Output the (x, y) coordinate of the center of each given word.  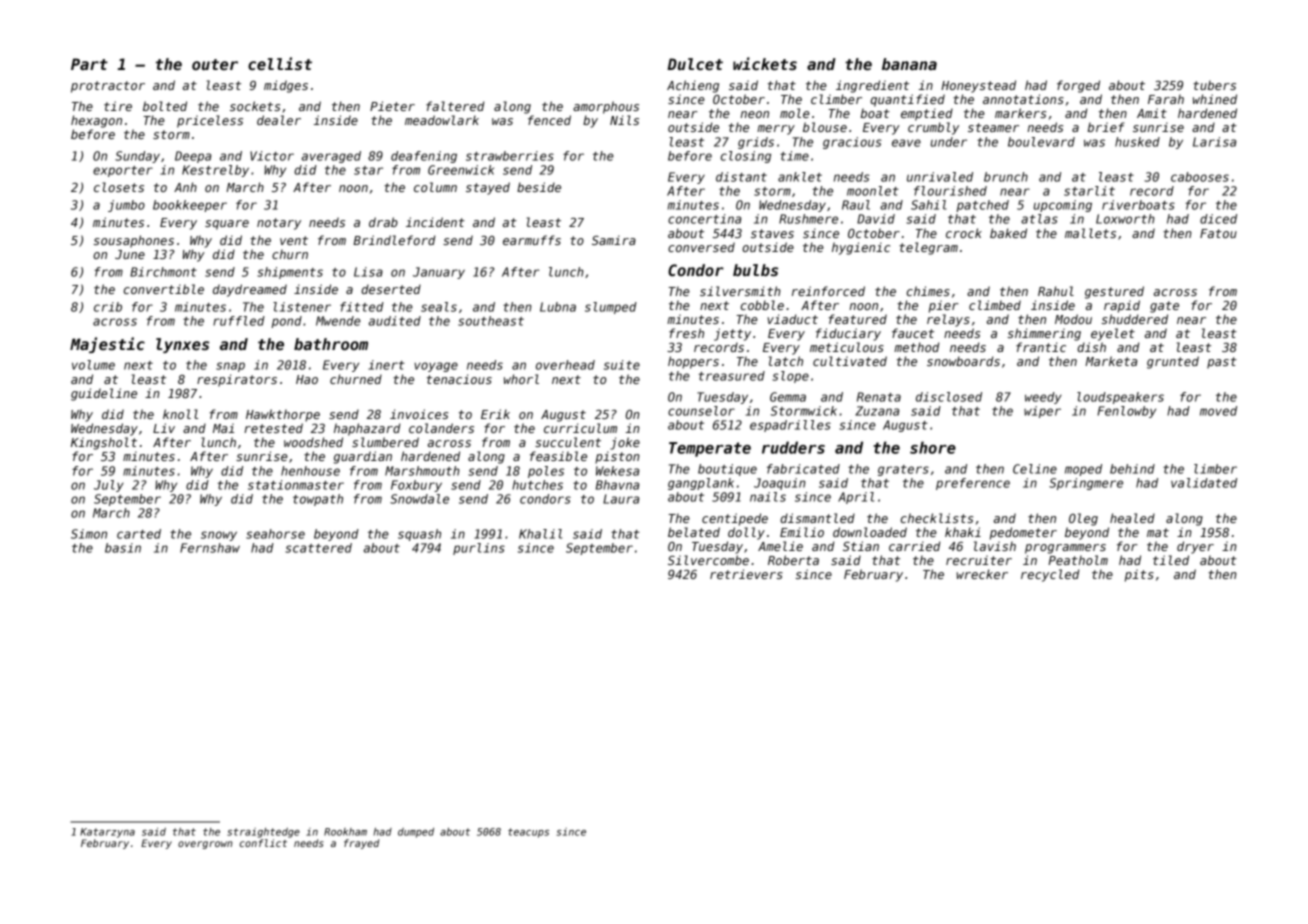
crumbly (933, 128)
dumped (416, 833)
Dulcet (695, 64)
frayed (361, 844)
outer (215, 64)
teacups (528, 833)
